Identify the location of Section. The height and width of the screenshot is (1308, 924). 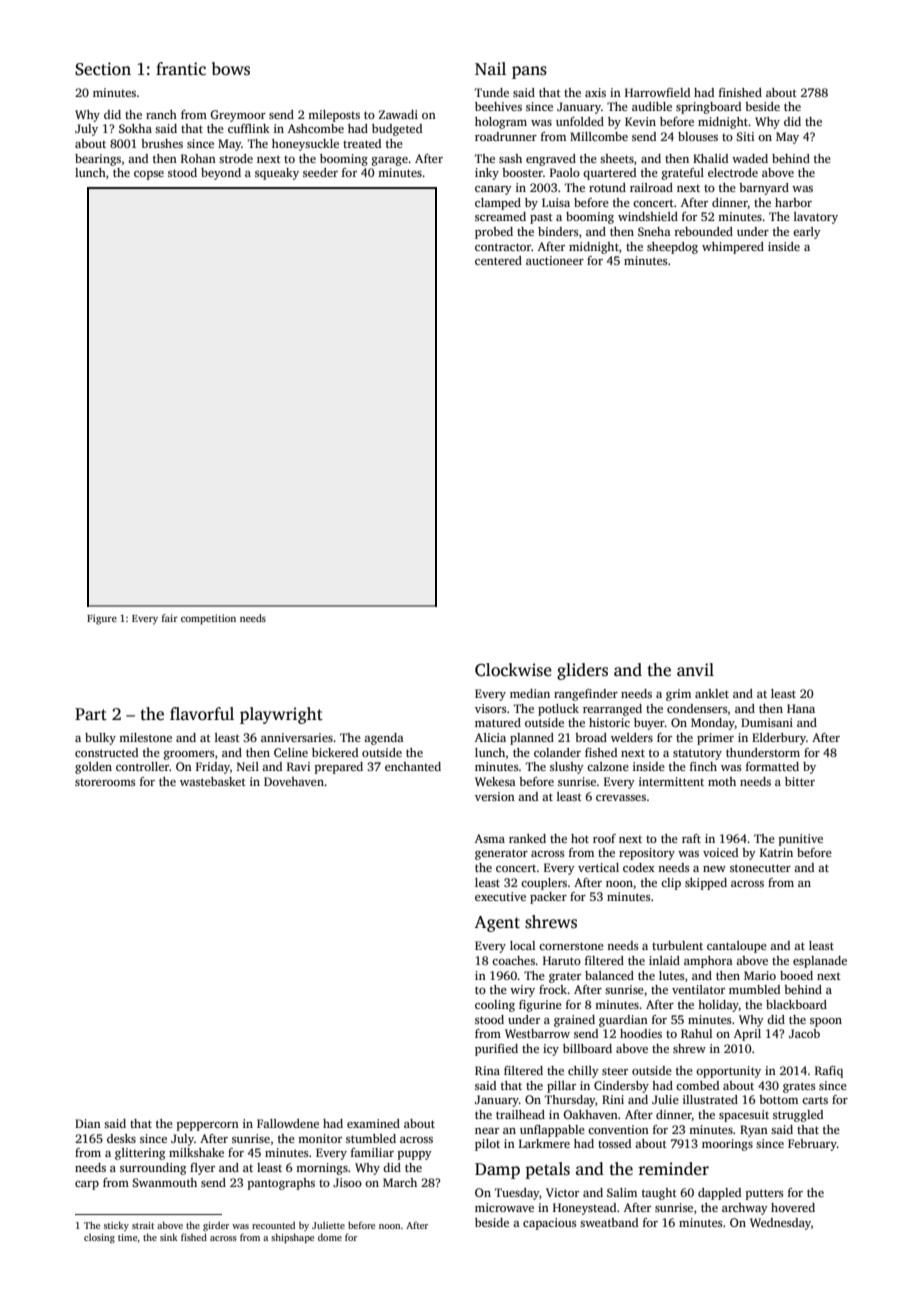
(103, 69).
